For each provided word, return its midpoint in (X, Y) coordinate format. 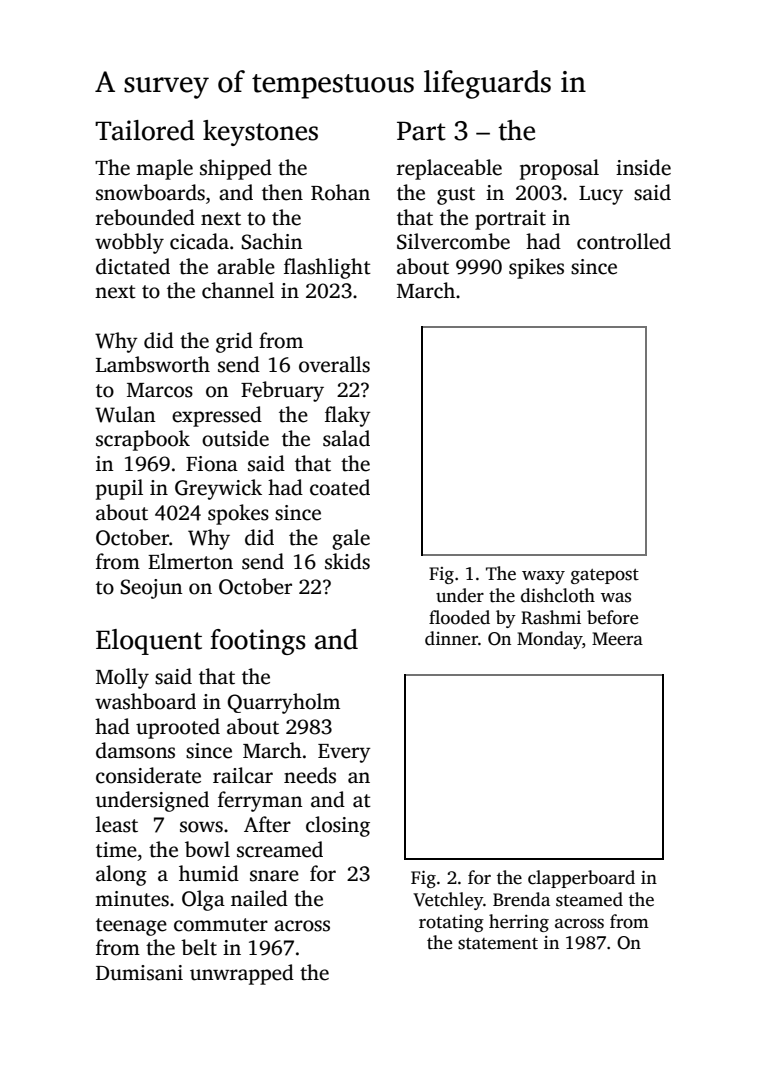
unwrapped (242, 974)
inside (643, 167)
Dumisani (139, 973)
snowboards (150, 192)
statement (498, 944)
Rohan (340, 192)
